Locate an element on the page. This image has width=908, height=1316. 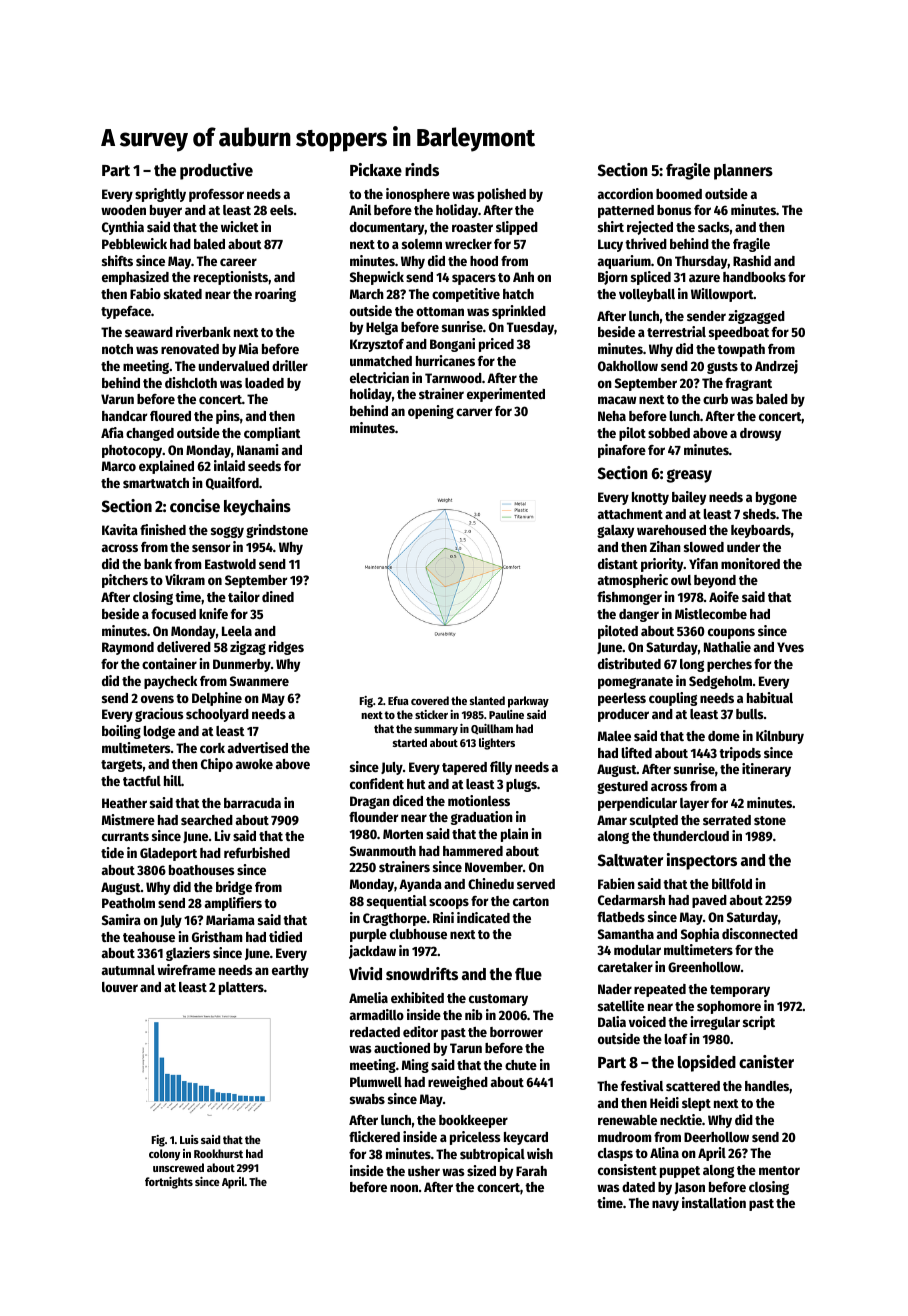
priceless is located at coordinates (475, 1138).
